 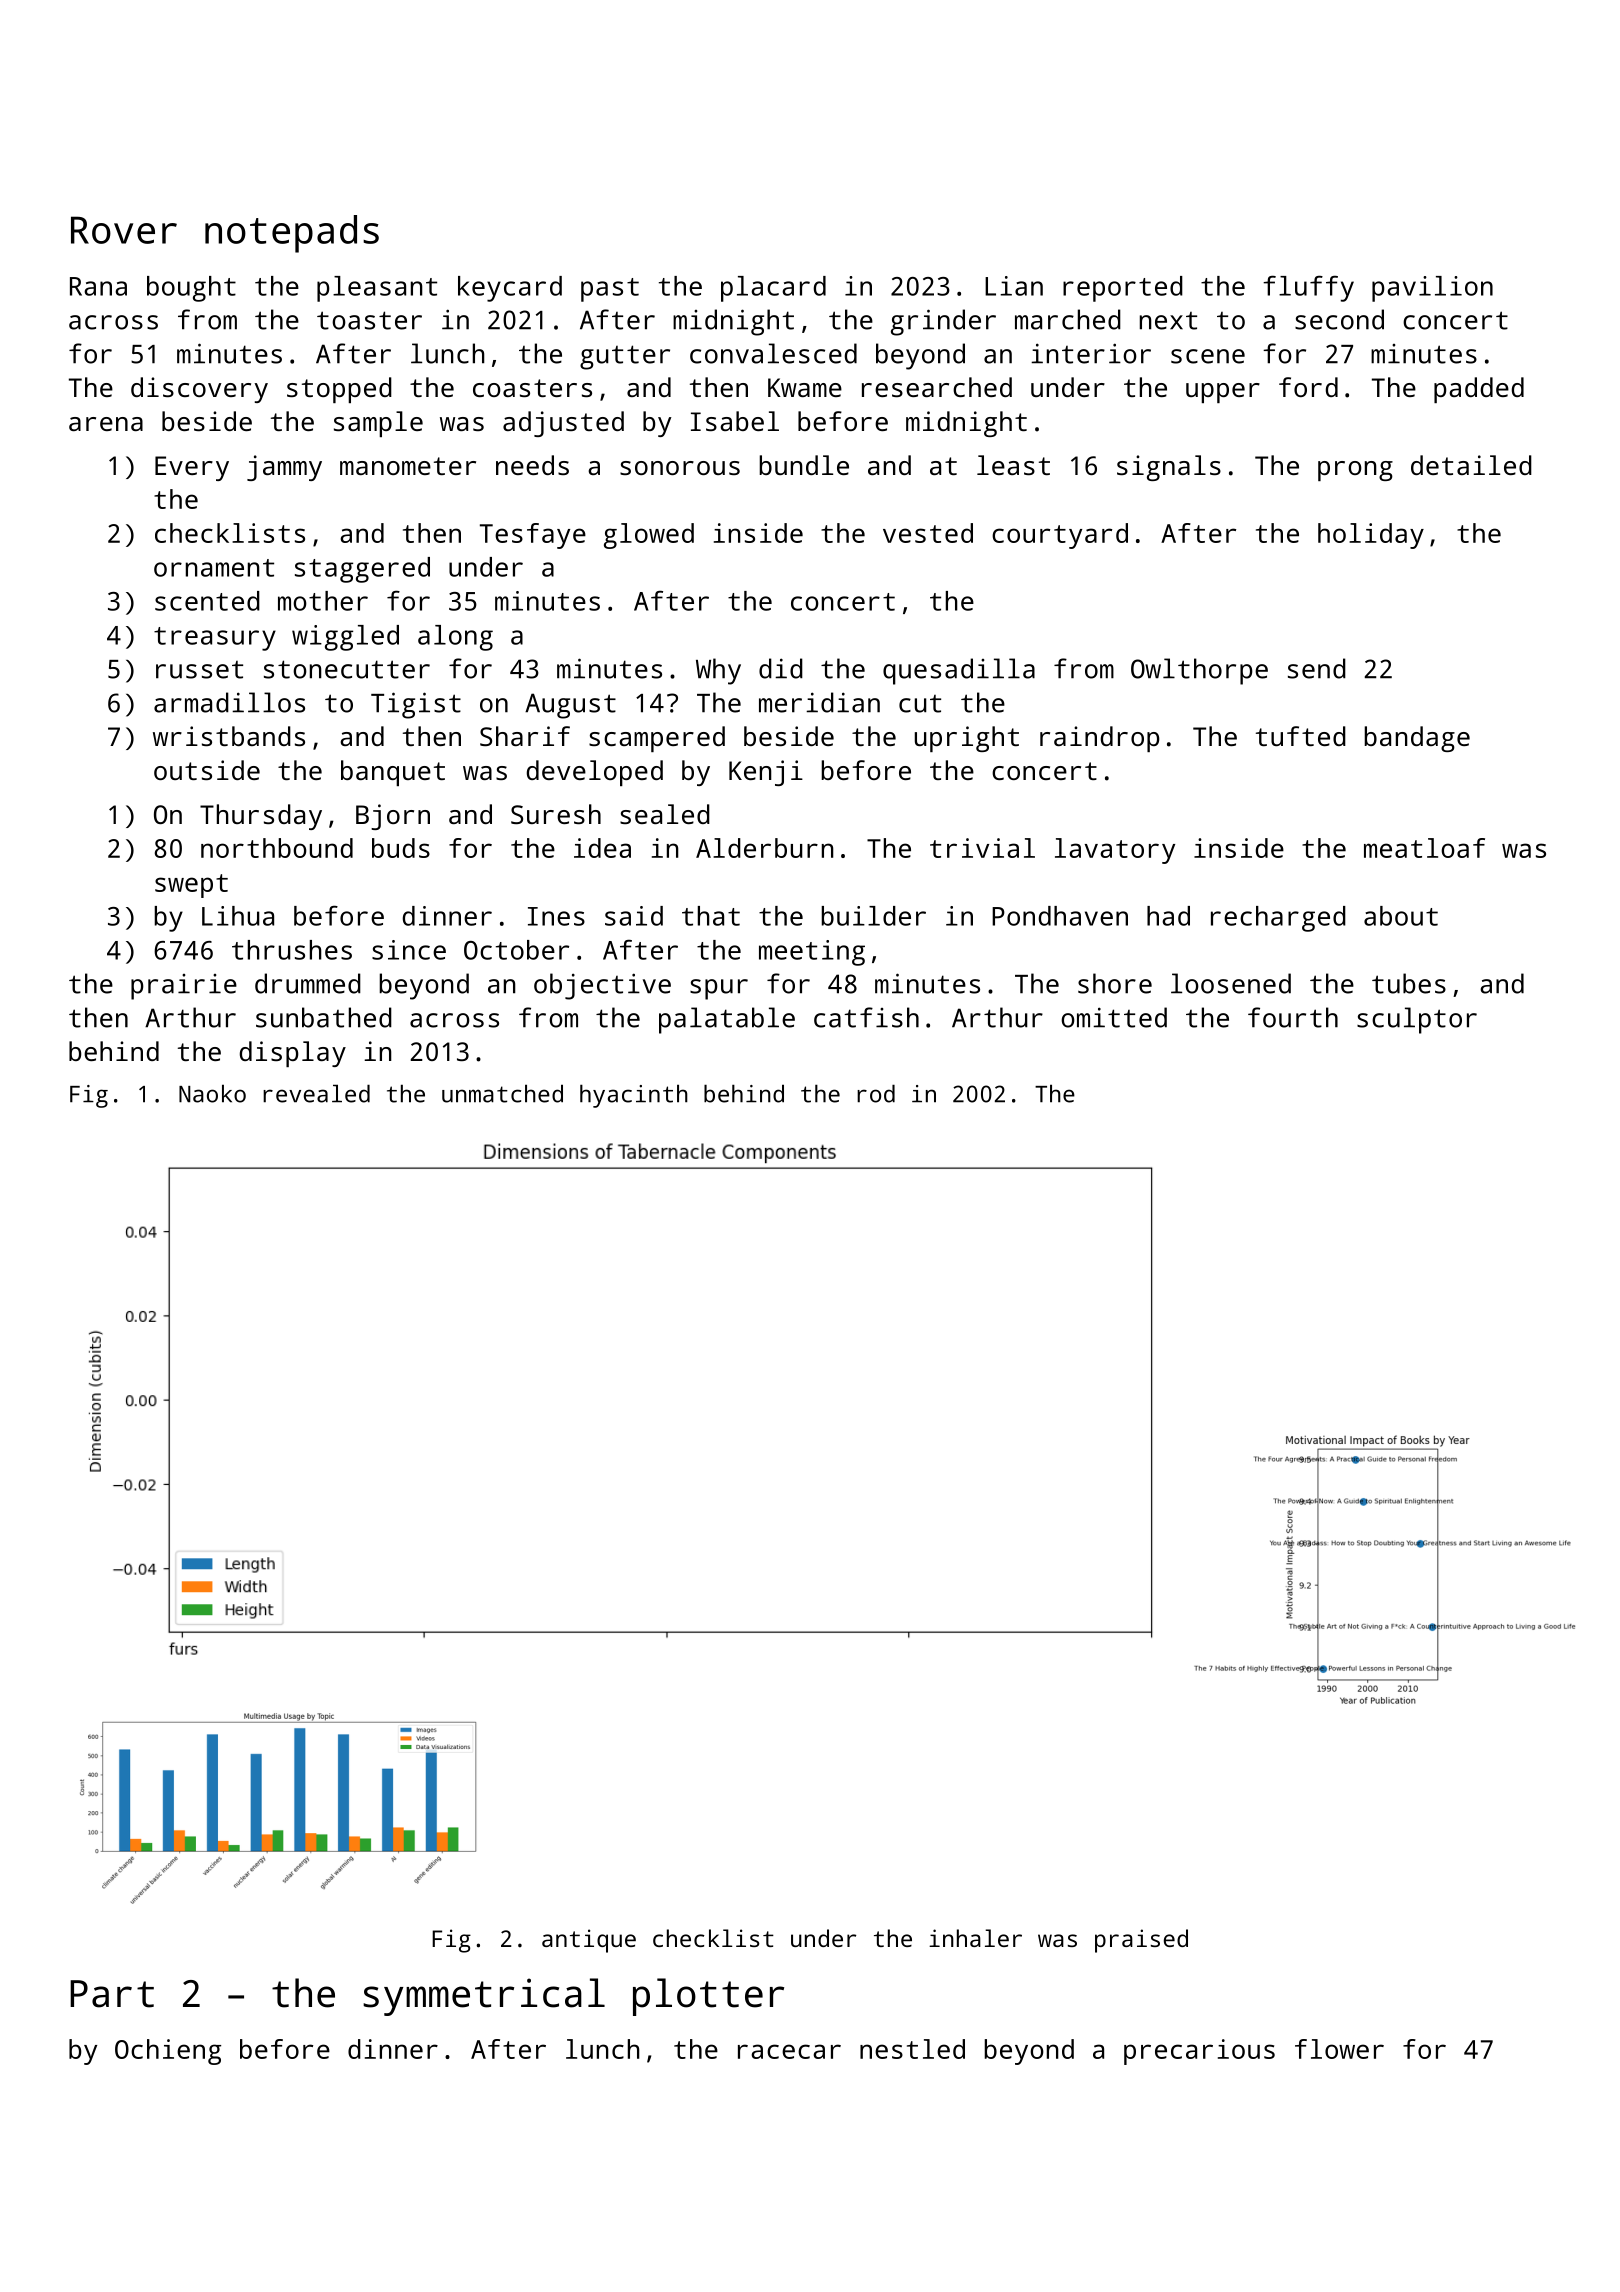 I want to click on scented, so click(x=207, y=601).
